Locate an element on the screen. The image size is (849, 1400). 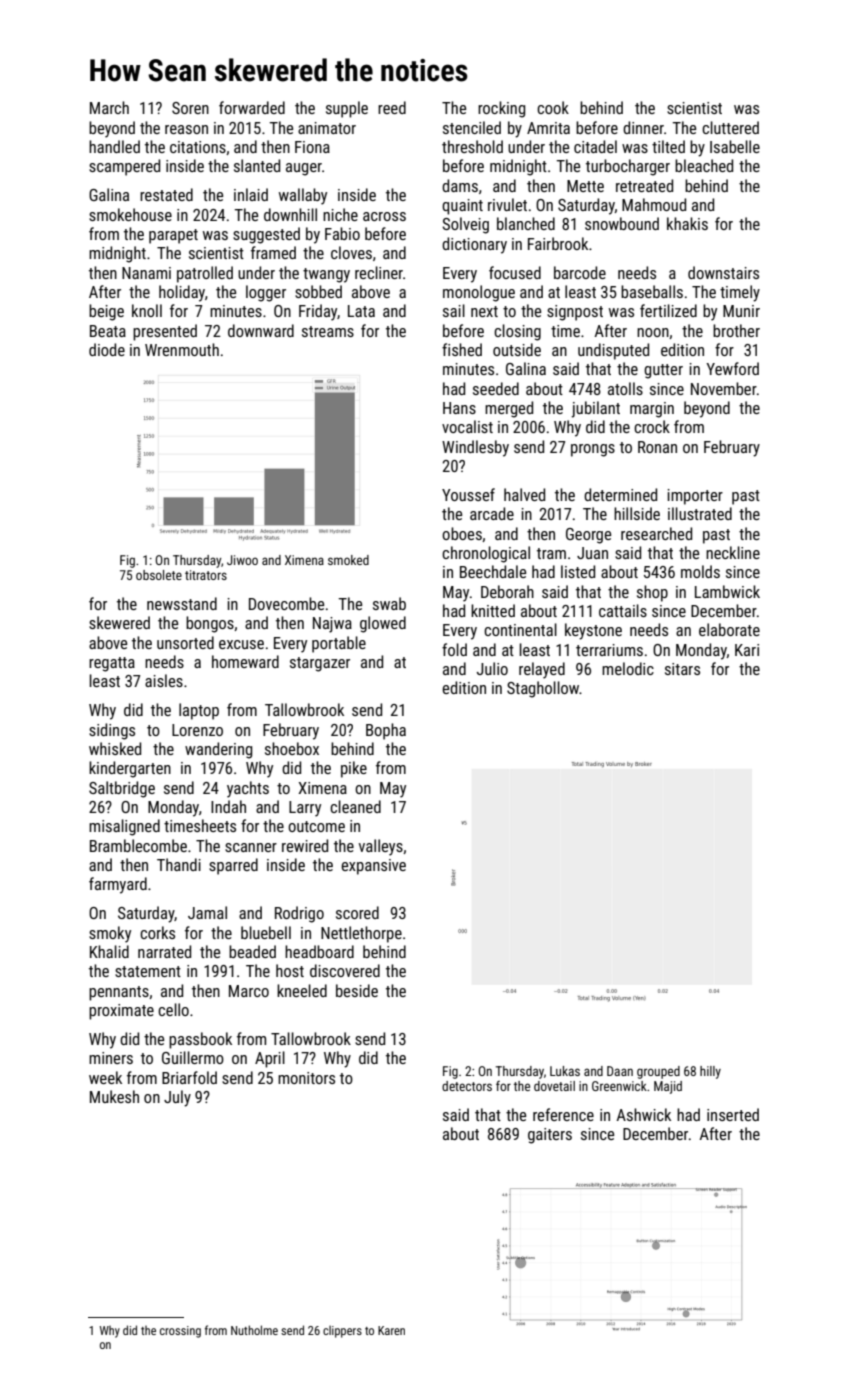
crossing is located at coordinates (180, 1332).
